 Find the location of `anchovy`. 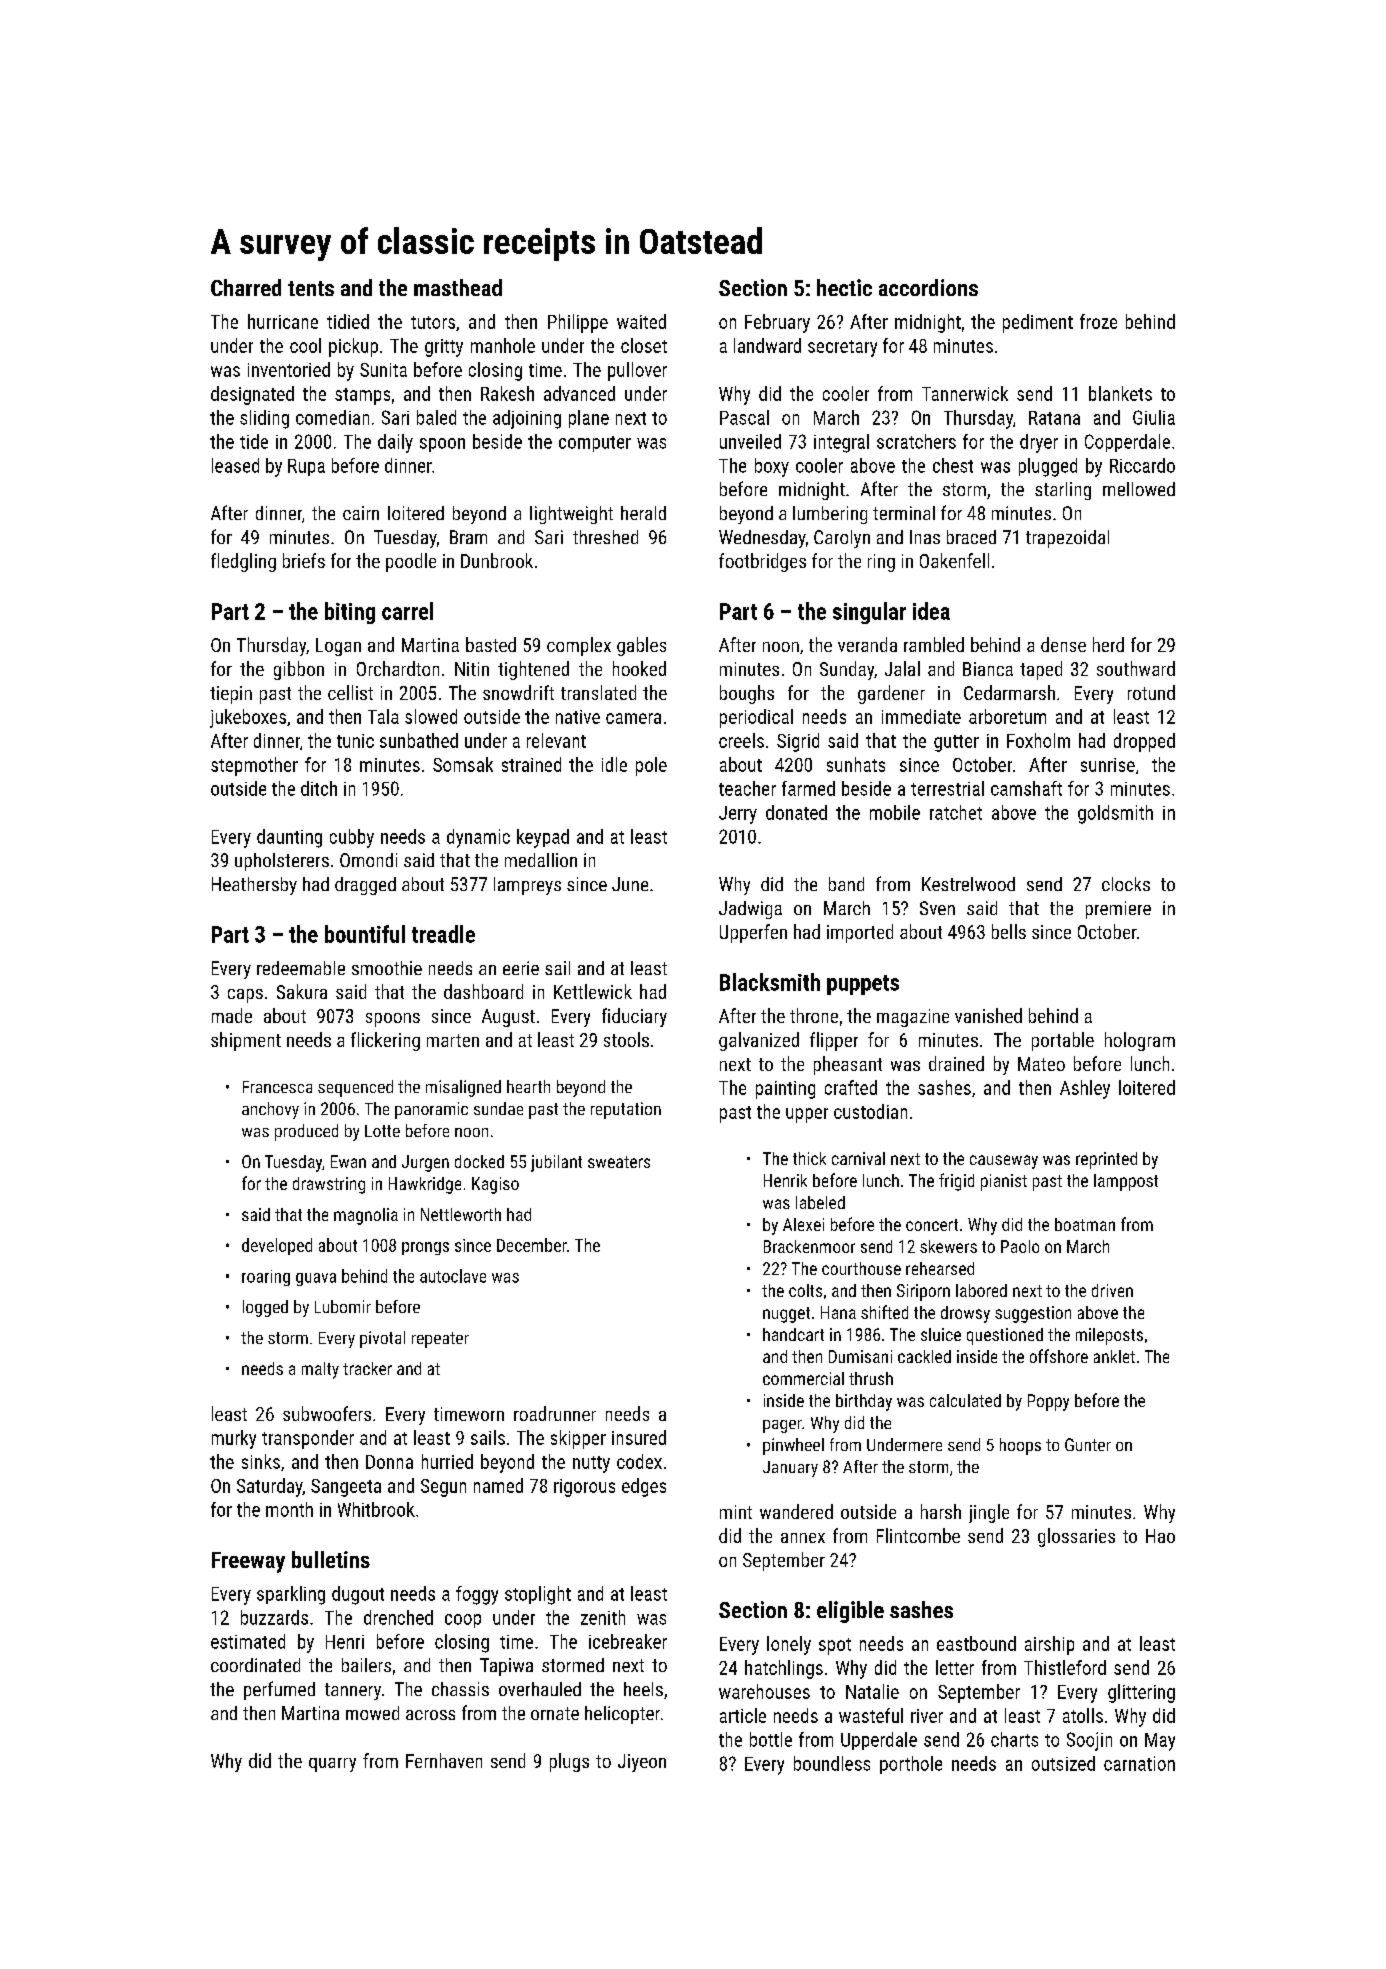

anchovy is located at coordinates (270, 1110).
